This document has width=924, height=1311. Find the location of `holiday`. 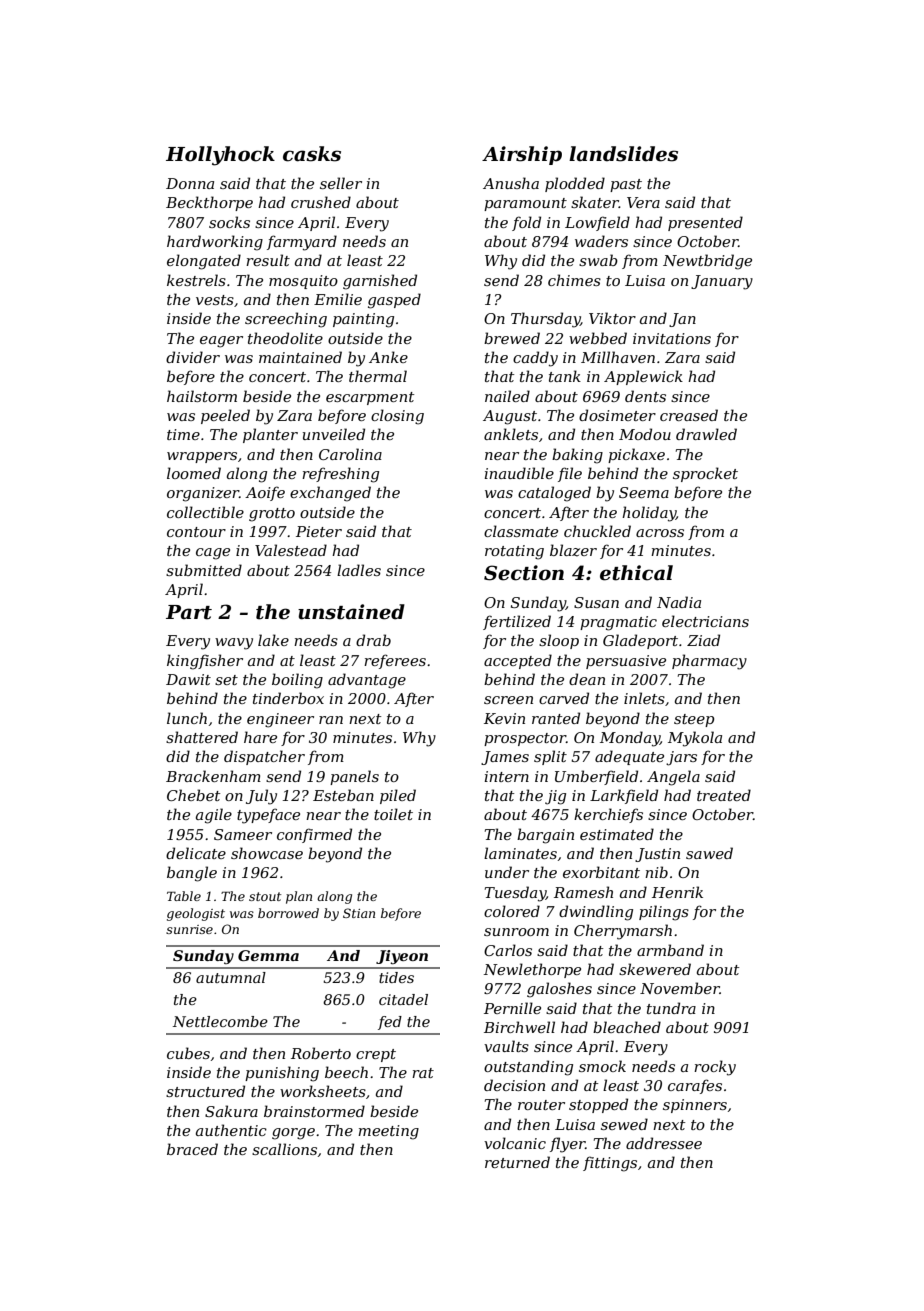

holiday is located at coordinates (649, 514).
